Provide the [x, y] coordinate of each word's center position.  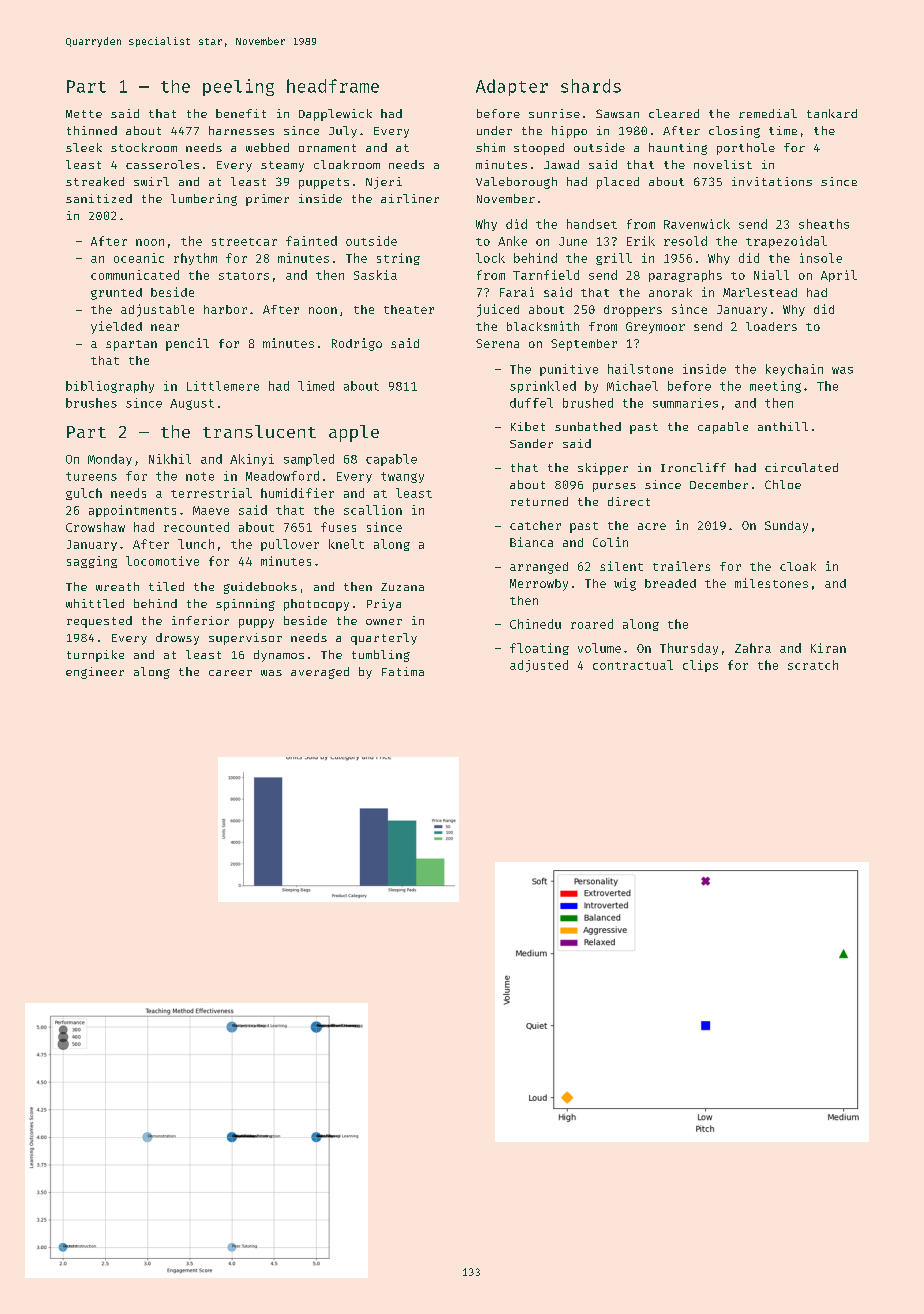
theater [409, 309]
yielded [116, 327]
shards [591, 86]
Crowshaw [95, 527]
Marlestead [760, 292]
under [494, 130]
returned [539, 501]
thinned [92, 130]
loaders [771, 326]
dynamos [279, 656]
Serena [497, 343]
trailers [681, 566]
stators [244, 276]
